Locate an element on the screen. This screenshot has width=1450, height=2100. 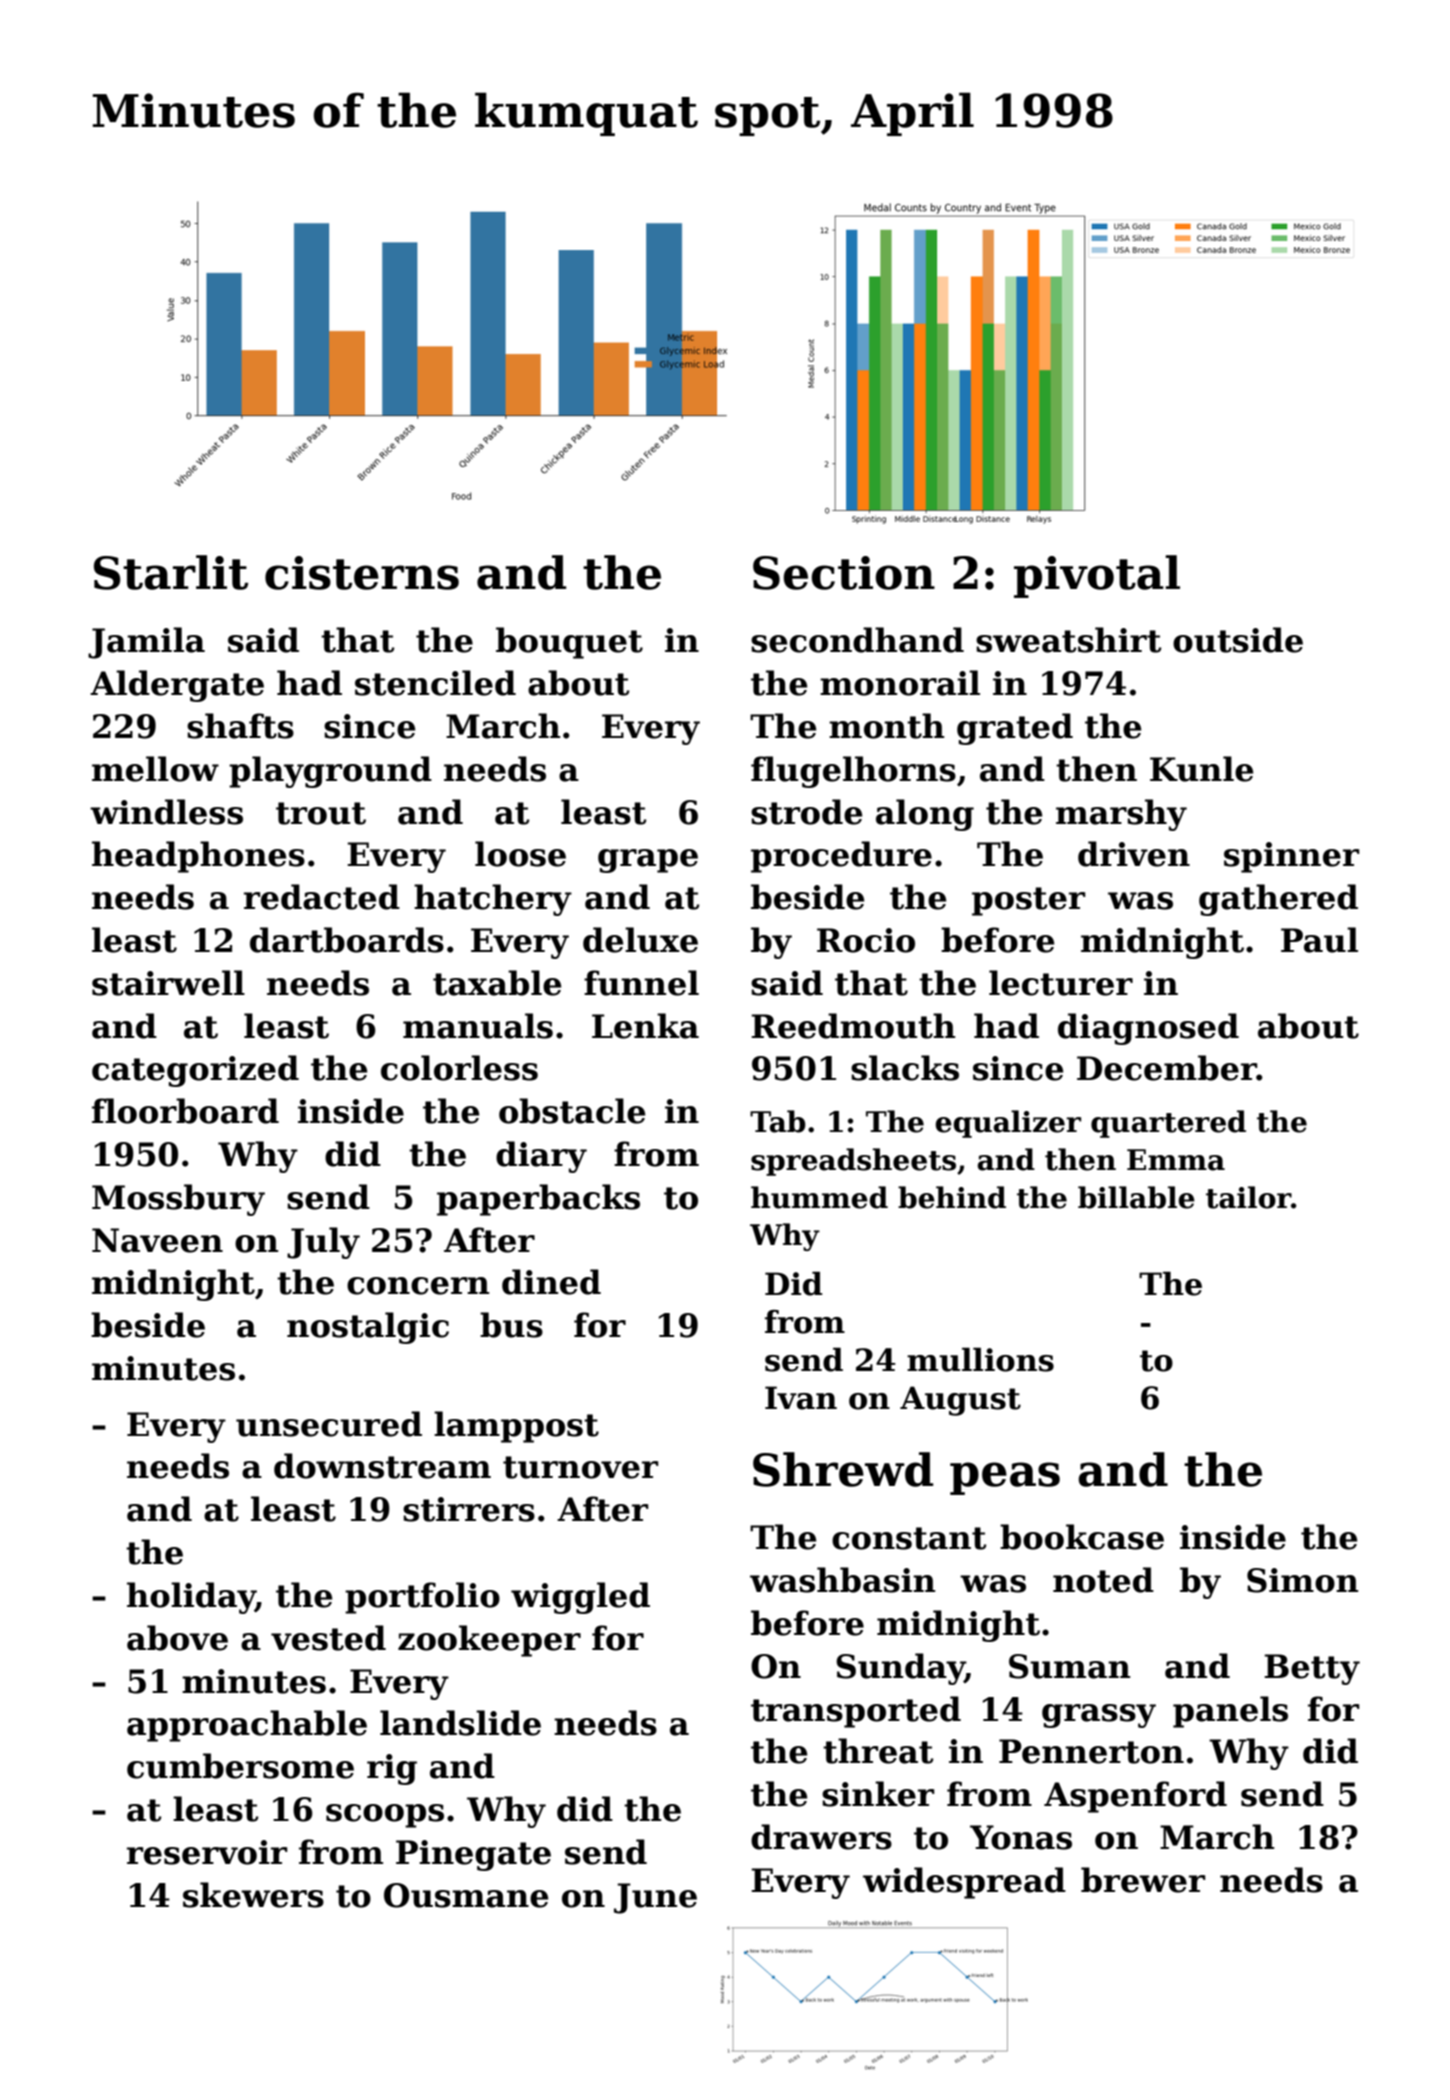
skewers is located at coordinates (253, 1895).
